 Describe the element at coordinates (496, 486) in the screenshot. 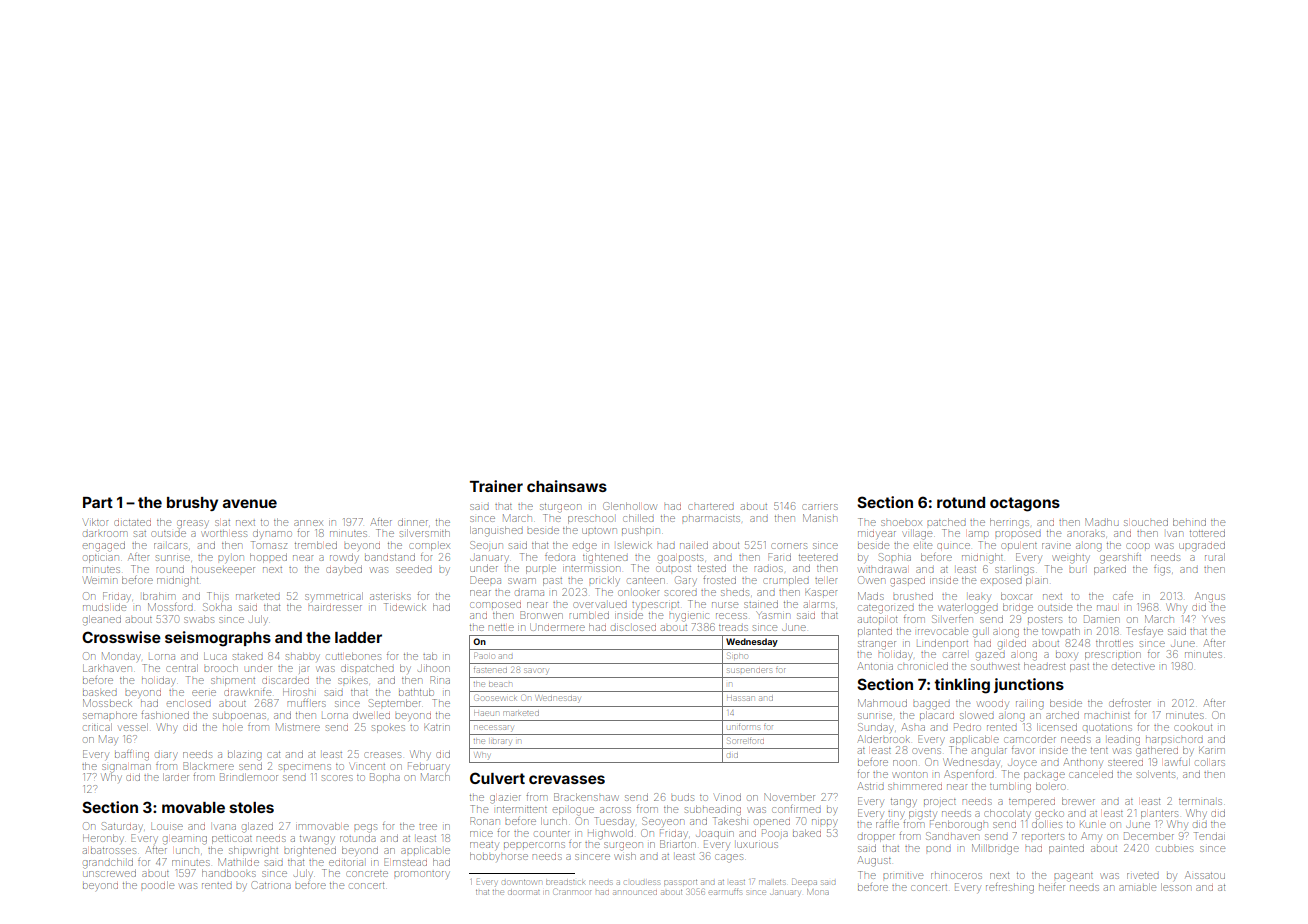

I see `Trainer` at that location.
